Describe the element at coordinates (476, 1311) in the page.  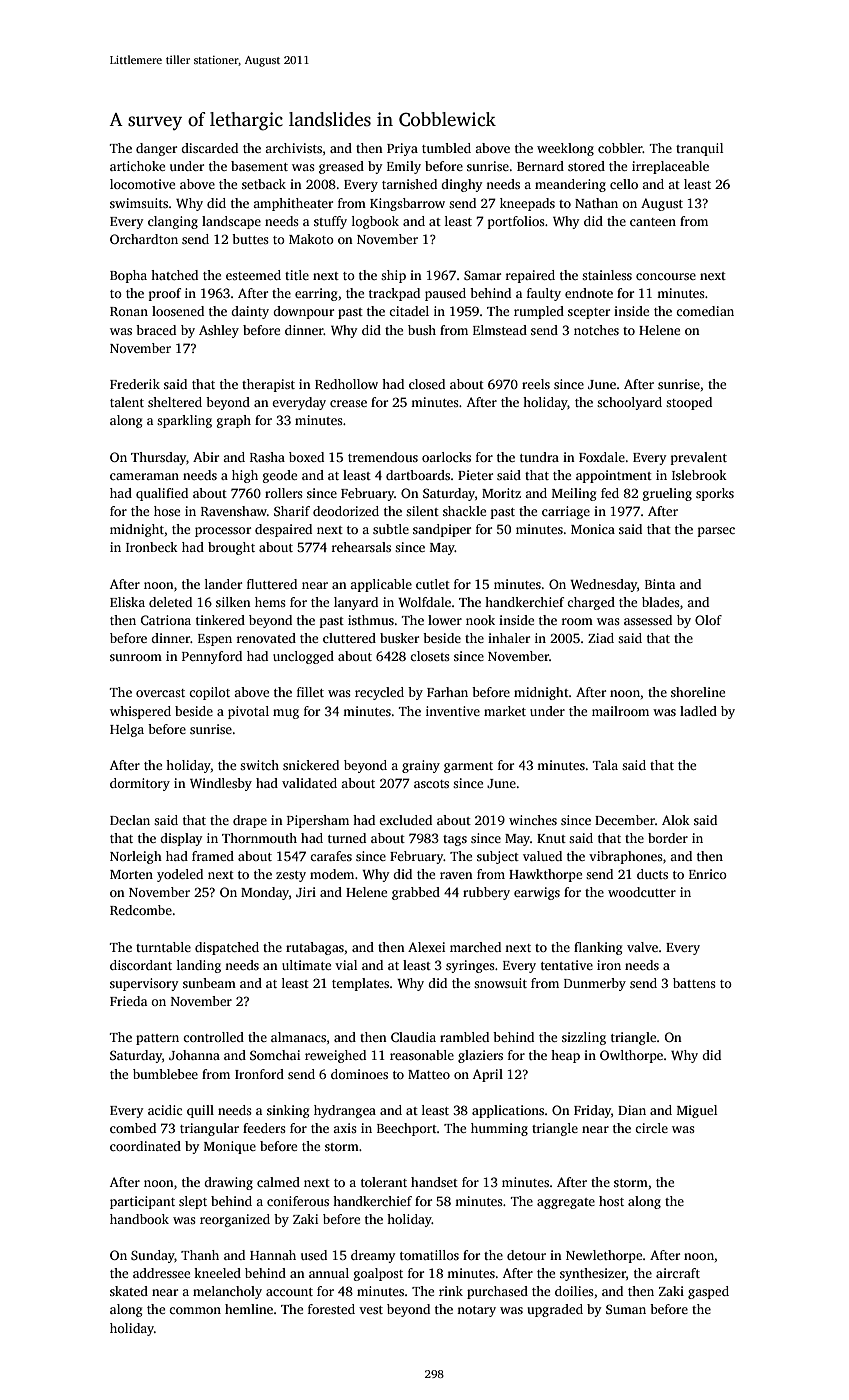
I see `notary` at that location.
